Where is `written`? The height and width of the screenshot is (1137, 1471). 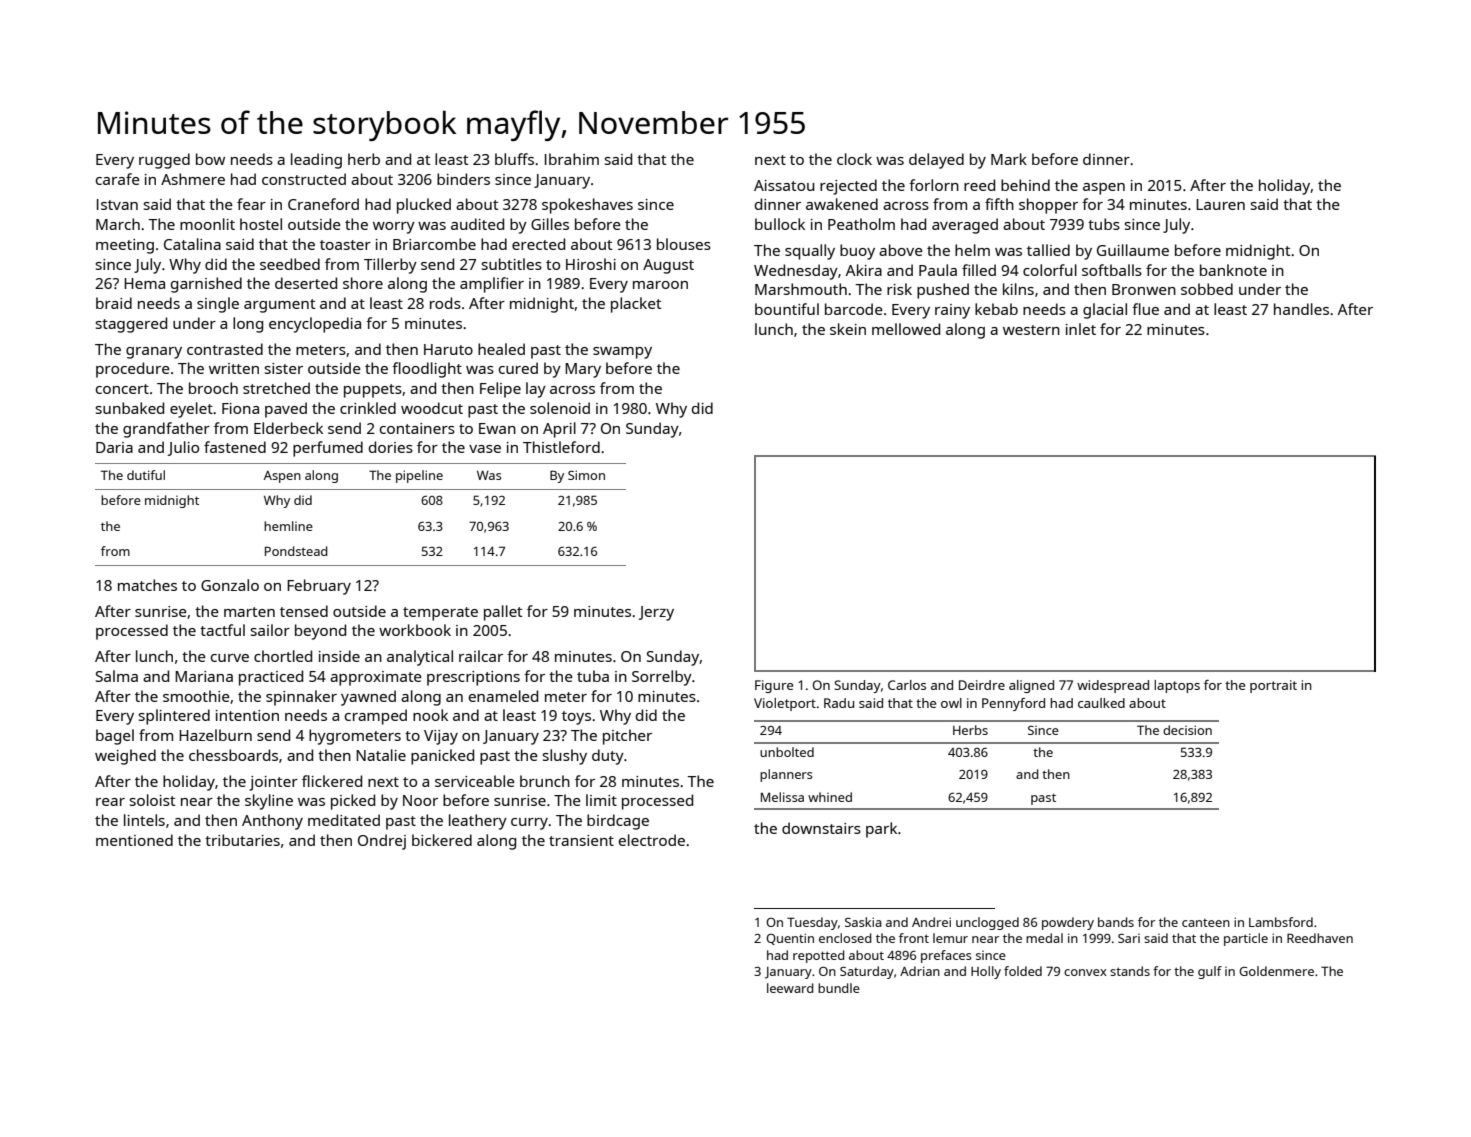 written is located at coordinates (234, 368).
